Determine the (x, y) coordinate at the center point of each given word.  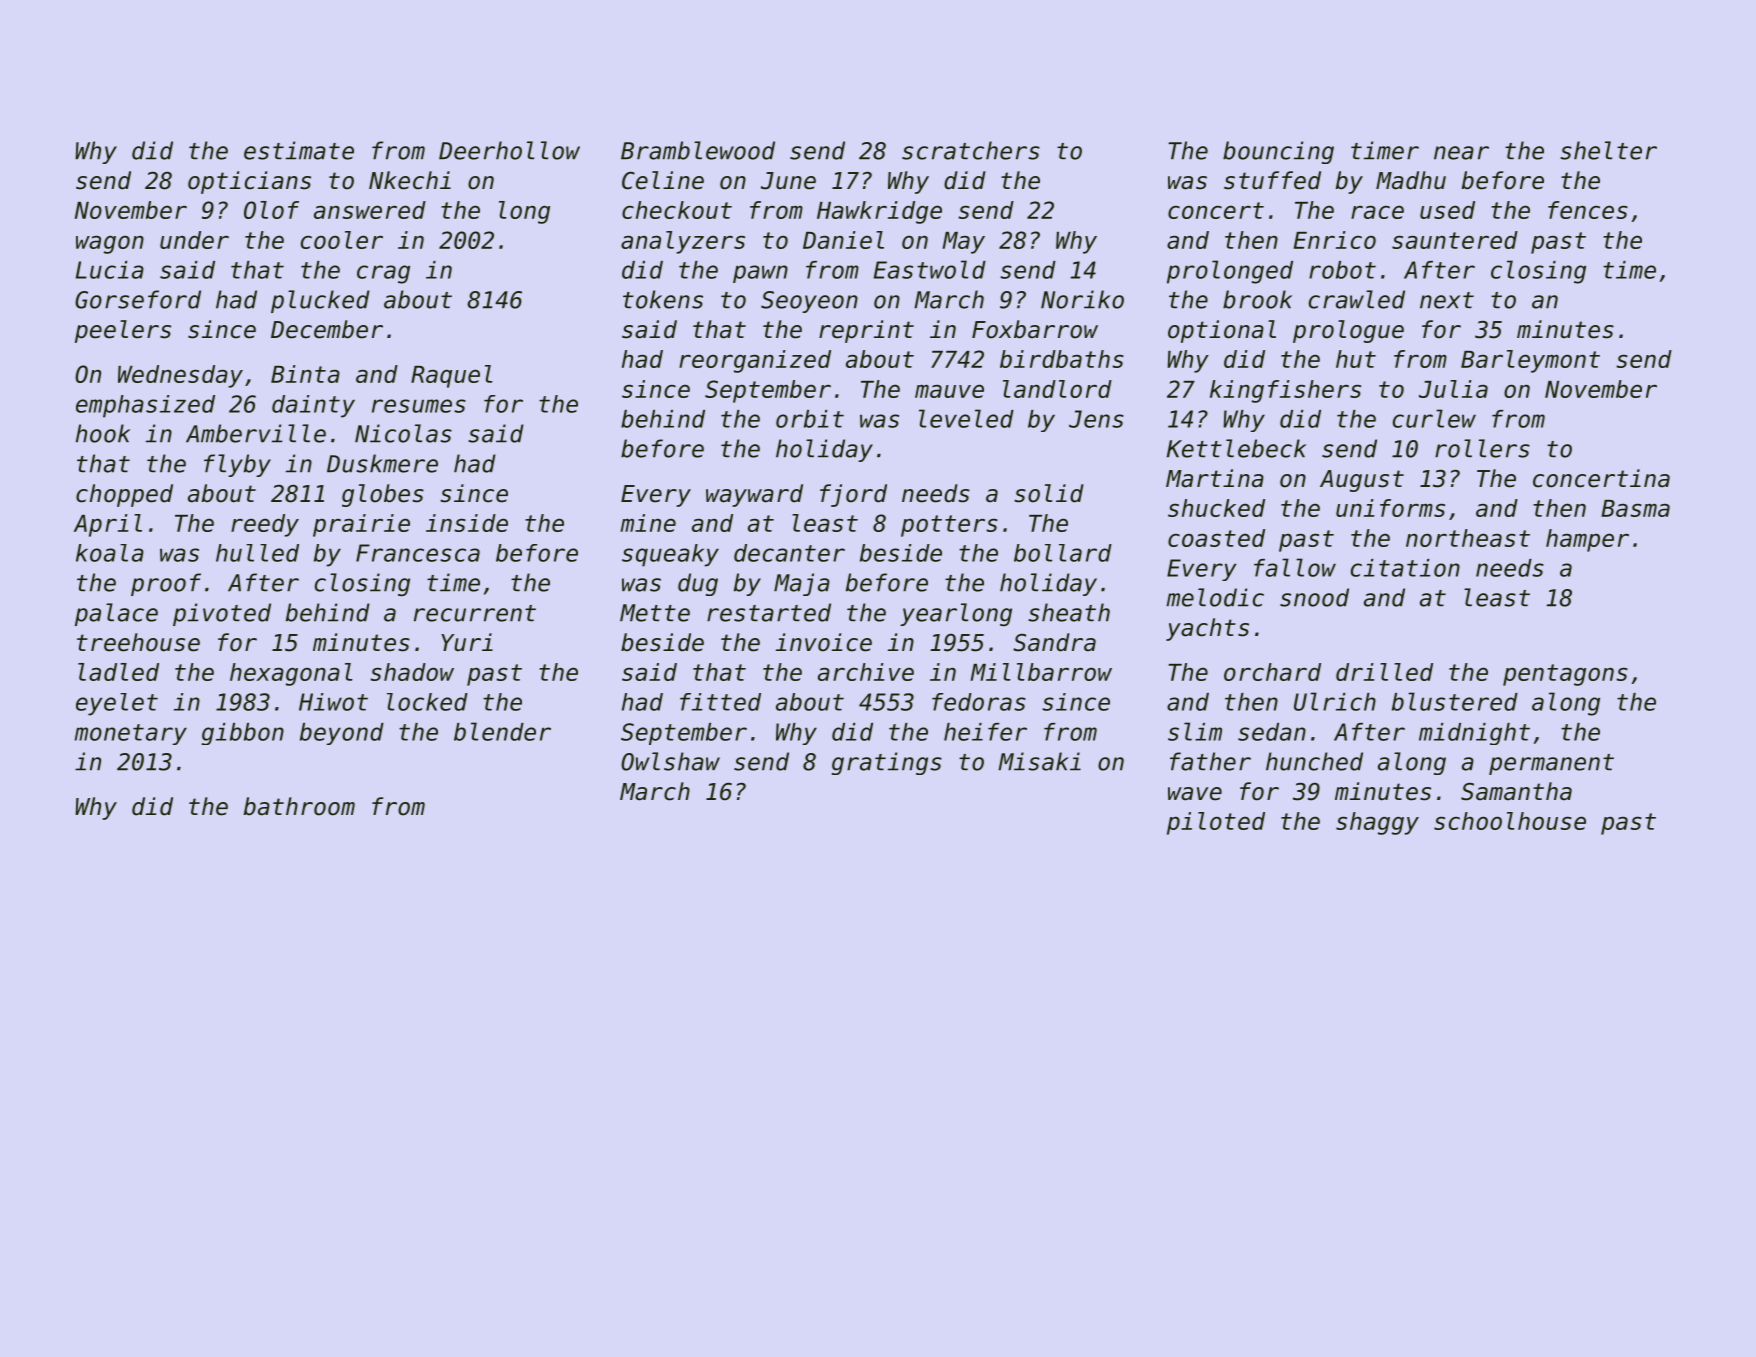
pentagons (1565, 675)
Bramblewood (698, 150)
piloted (1216, 823)
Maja (802, 584)
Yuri (467, 642)
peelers (123, 331)
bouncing (1278, 152)
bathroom (299, 806)
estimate (299, 150)
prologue (1348, 331)
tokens (663, 299)
